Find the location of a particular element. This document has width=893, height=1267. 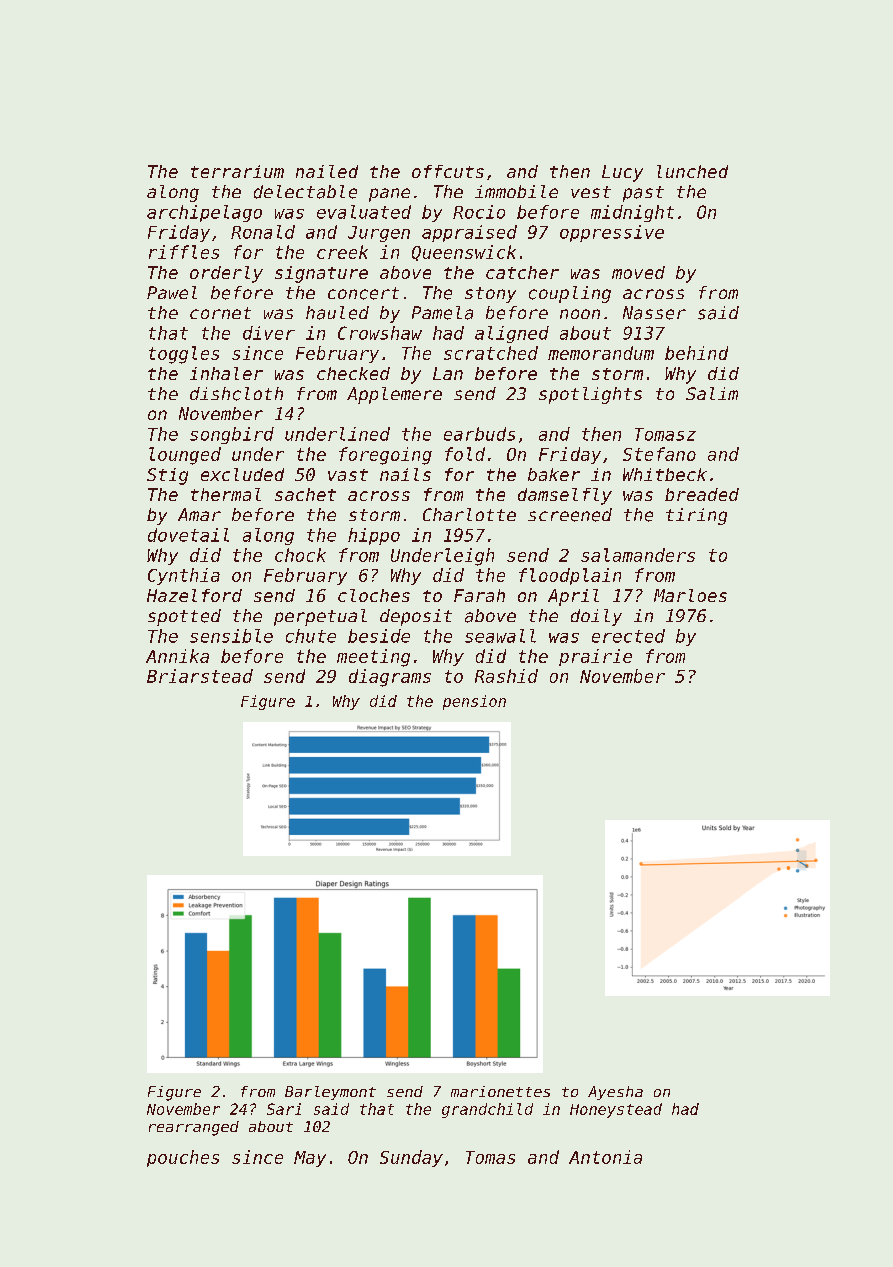

prairie is located at coordinates (595, 657).
